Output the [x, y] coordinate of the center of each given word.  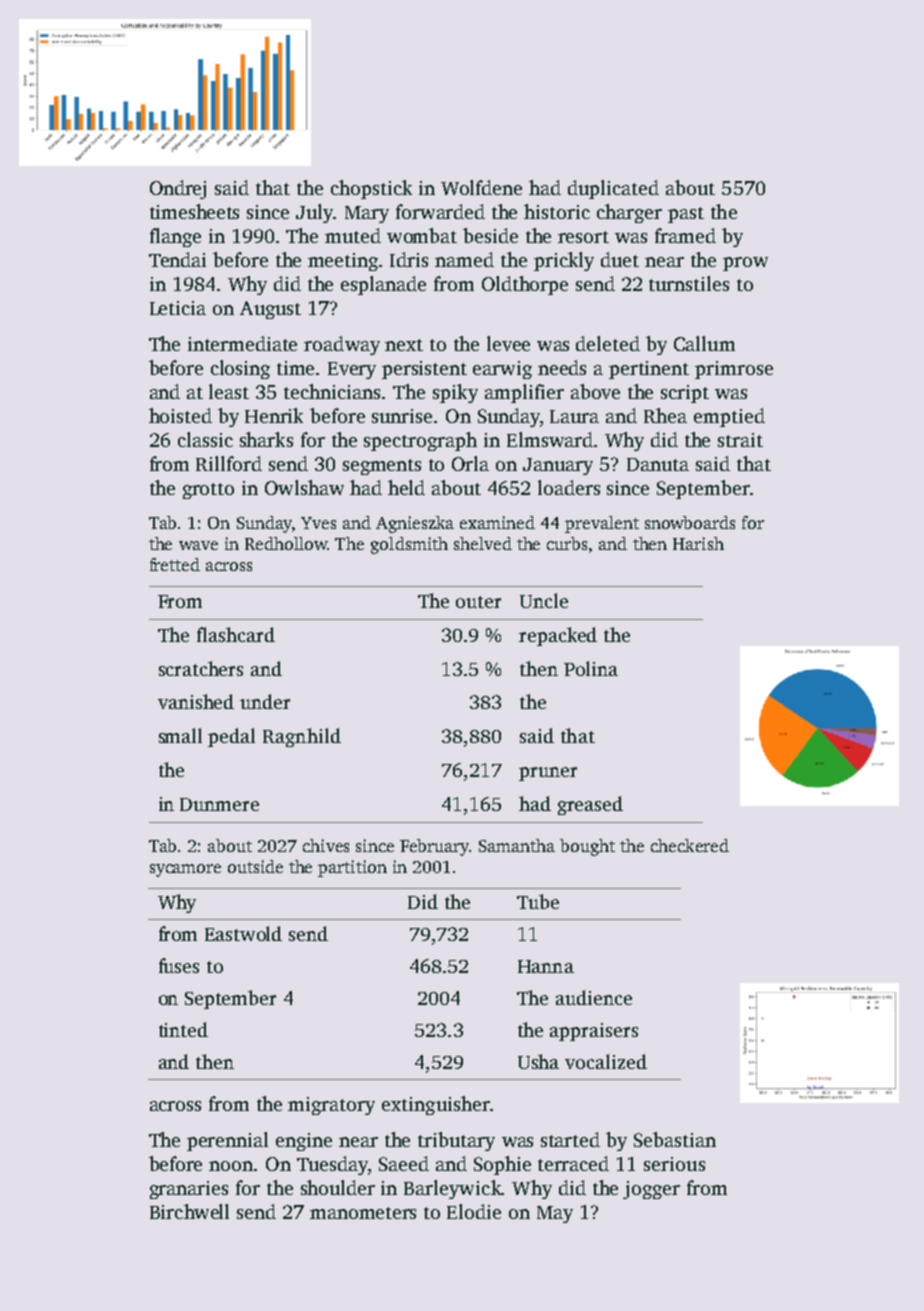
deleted [608, 343]
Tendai [177, 259]
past [686, 215]
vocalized [606, 1061]
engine [304, 1142]
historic [557, 211]
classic [205, 439]
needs [562, 367]
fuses [179, 965]
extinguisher [436, 1105]
